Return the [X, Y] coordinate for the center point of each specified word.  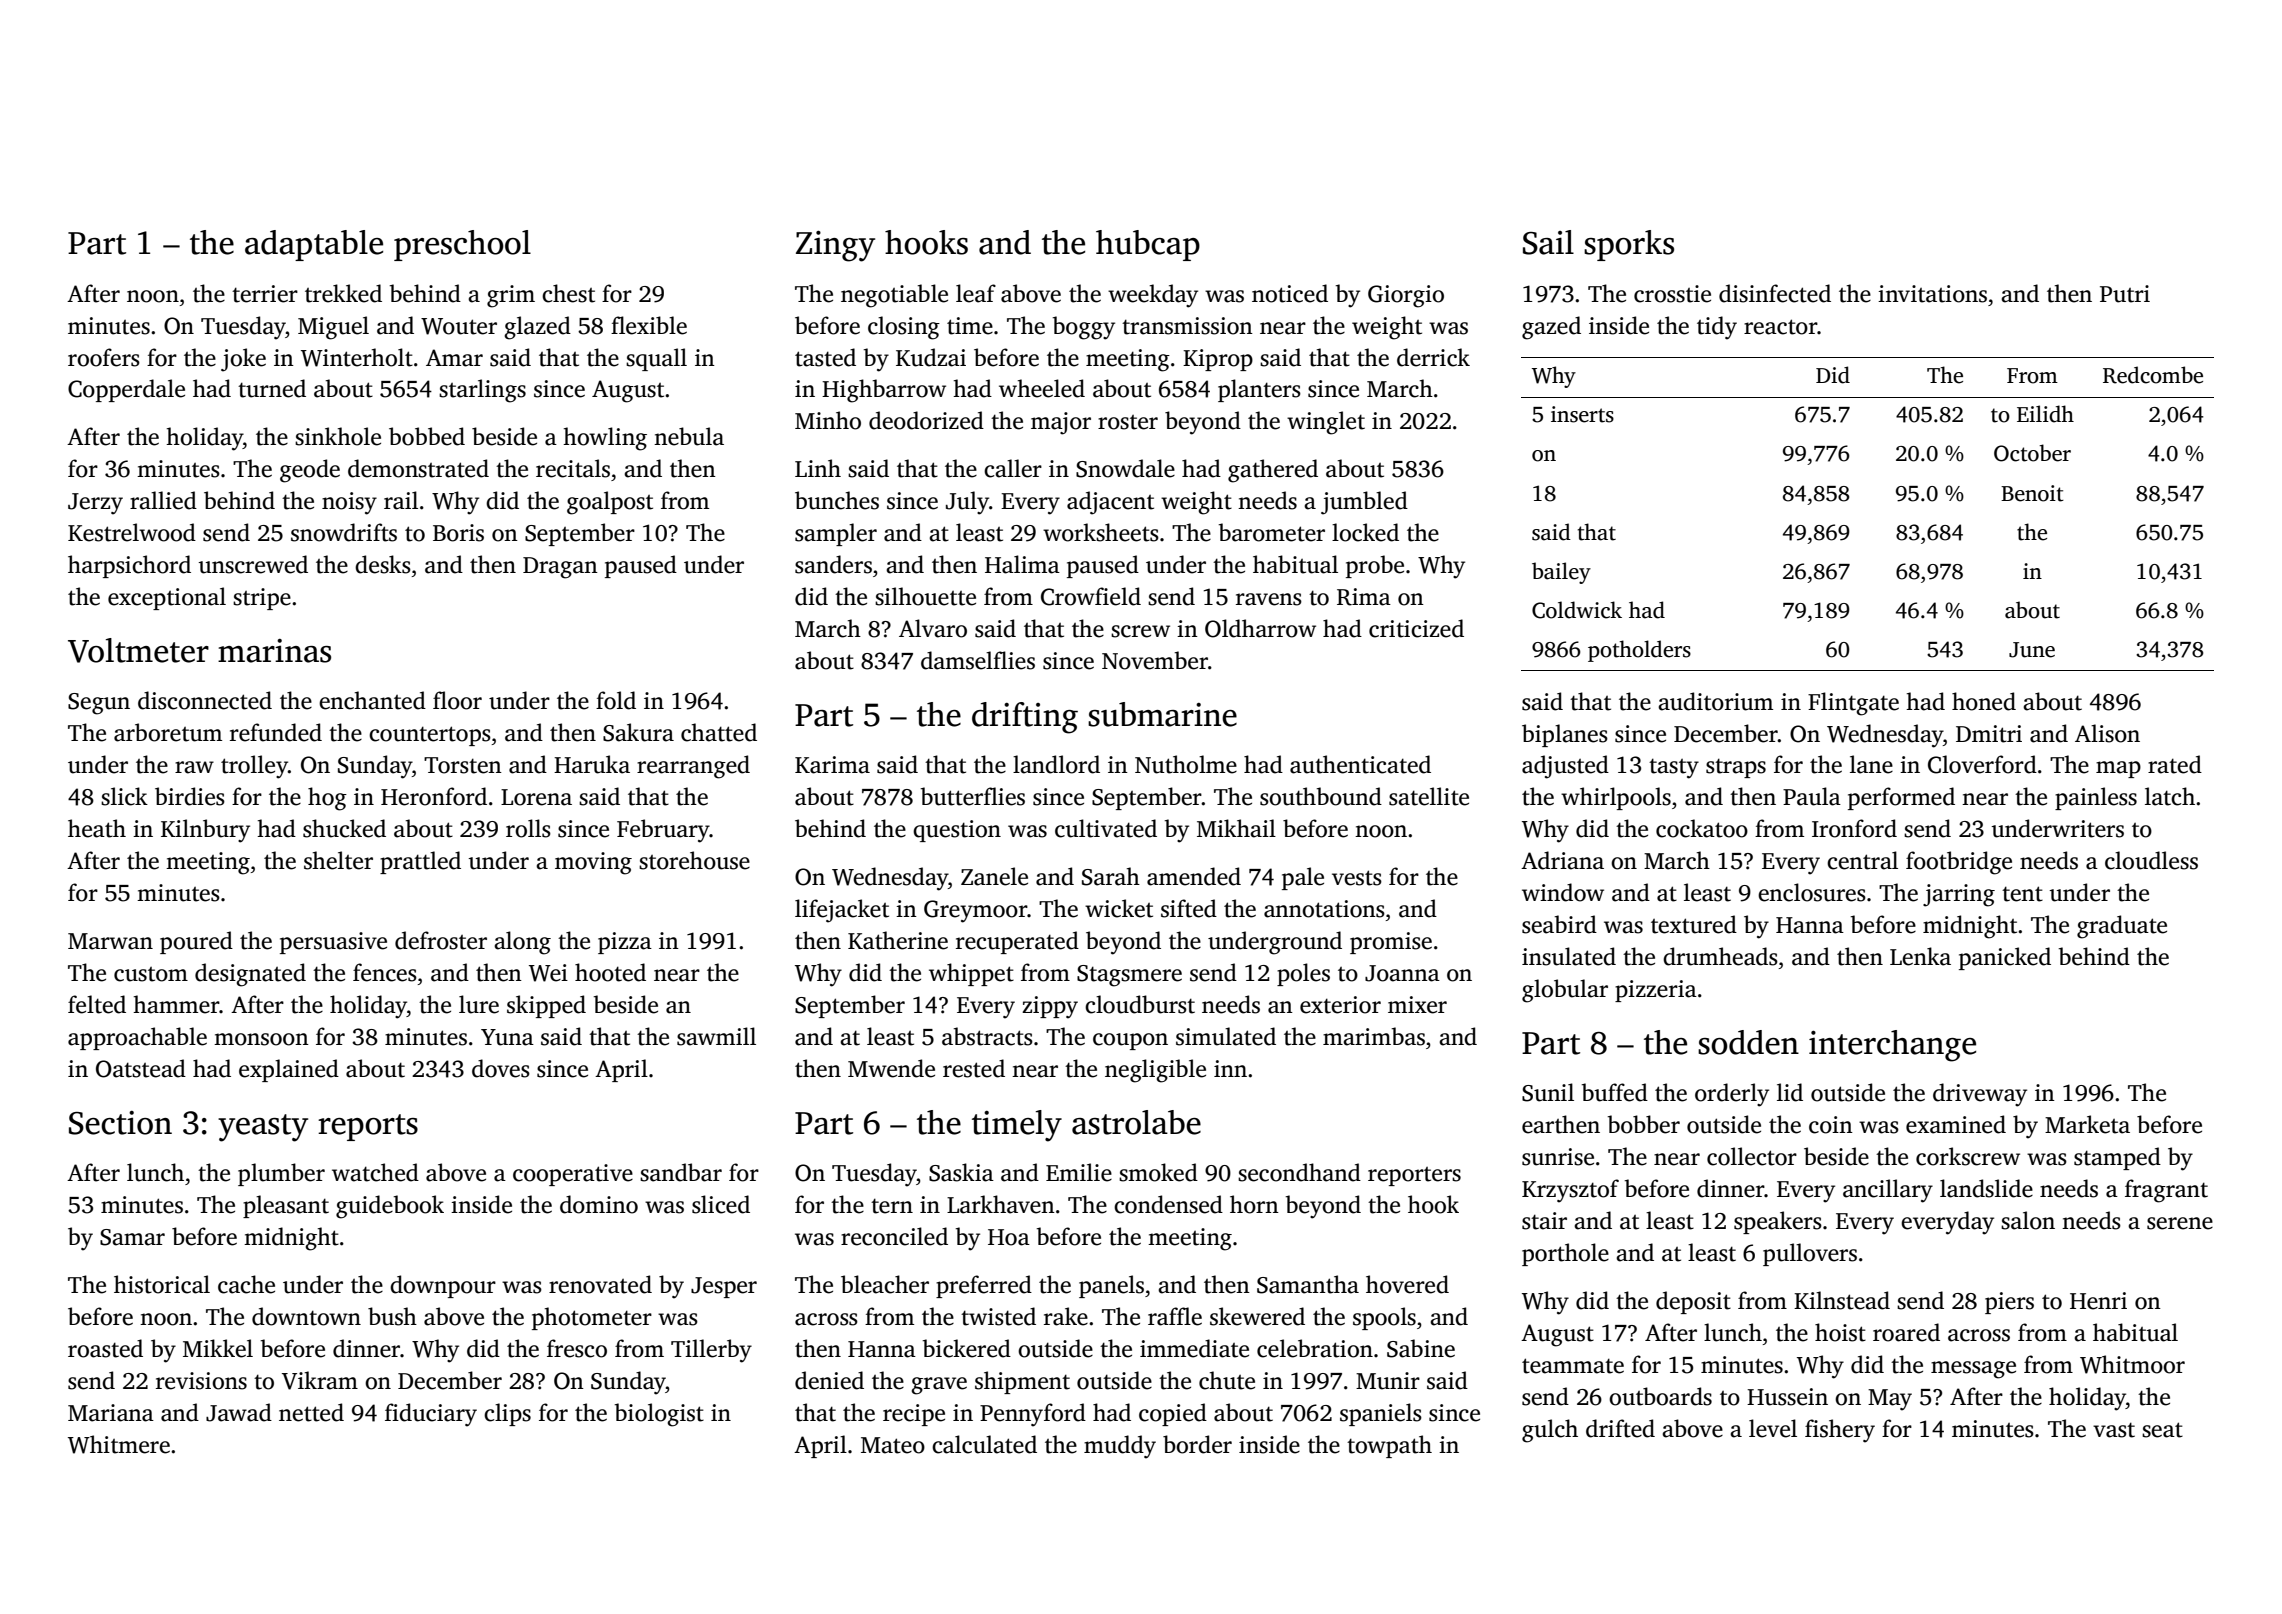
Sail [1548, 242]
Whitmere [119, 1444]
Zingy [835, 246]
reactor [1780, 327]
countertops [430, 736]
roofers [104, 357]
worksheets [1101, 532]
